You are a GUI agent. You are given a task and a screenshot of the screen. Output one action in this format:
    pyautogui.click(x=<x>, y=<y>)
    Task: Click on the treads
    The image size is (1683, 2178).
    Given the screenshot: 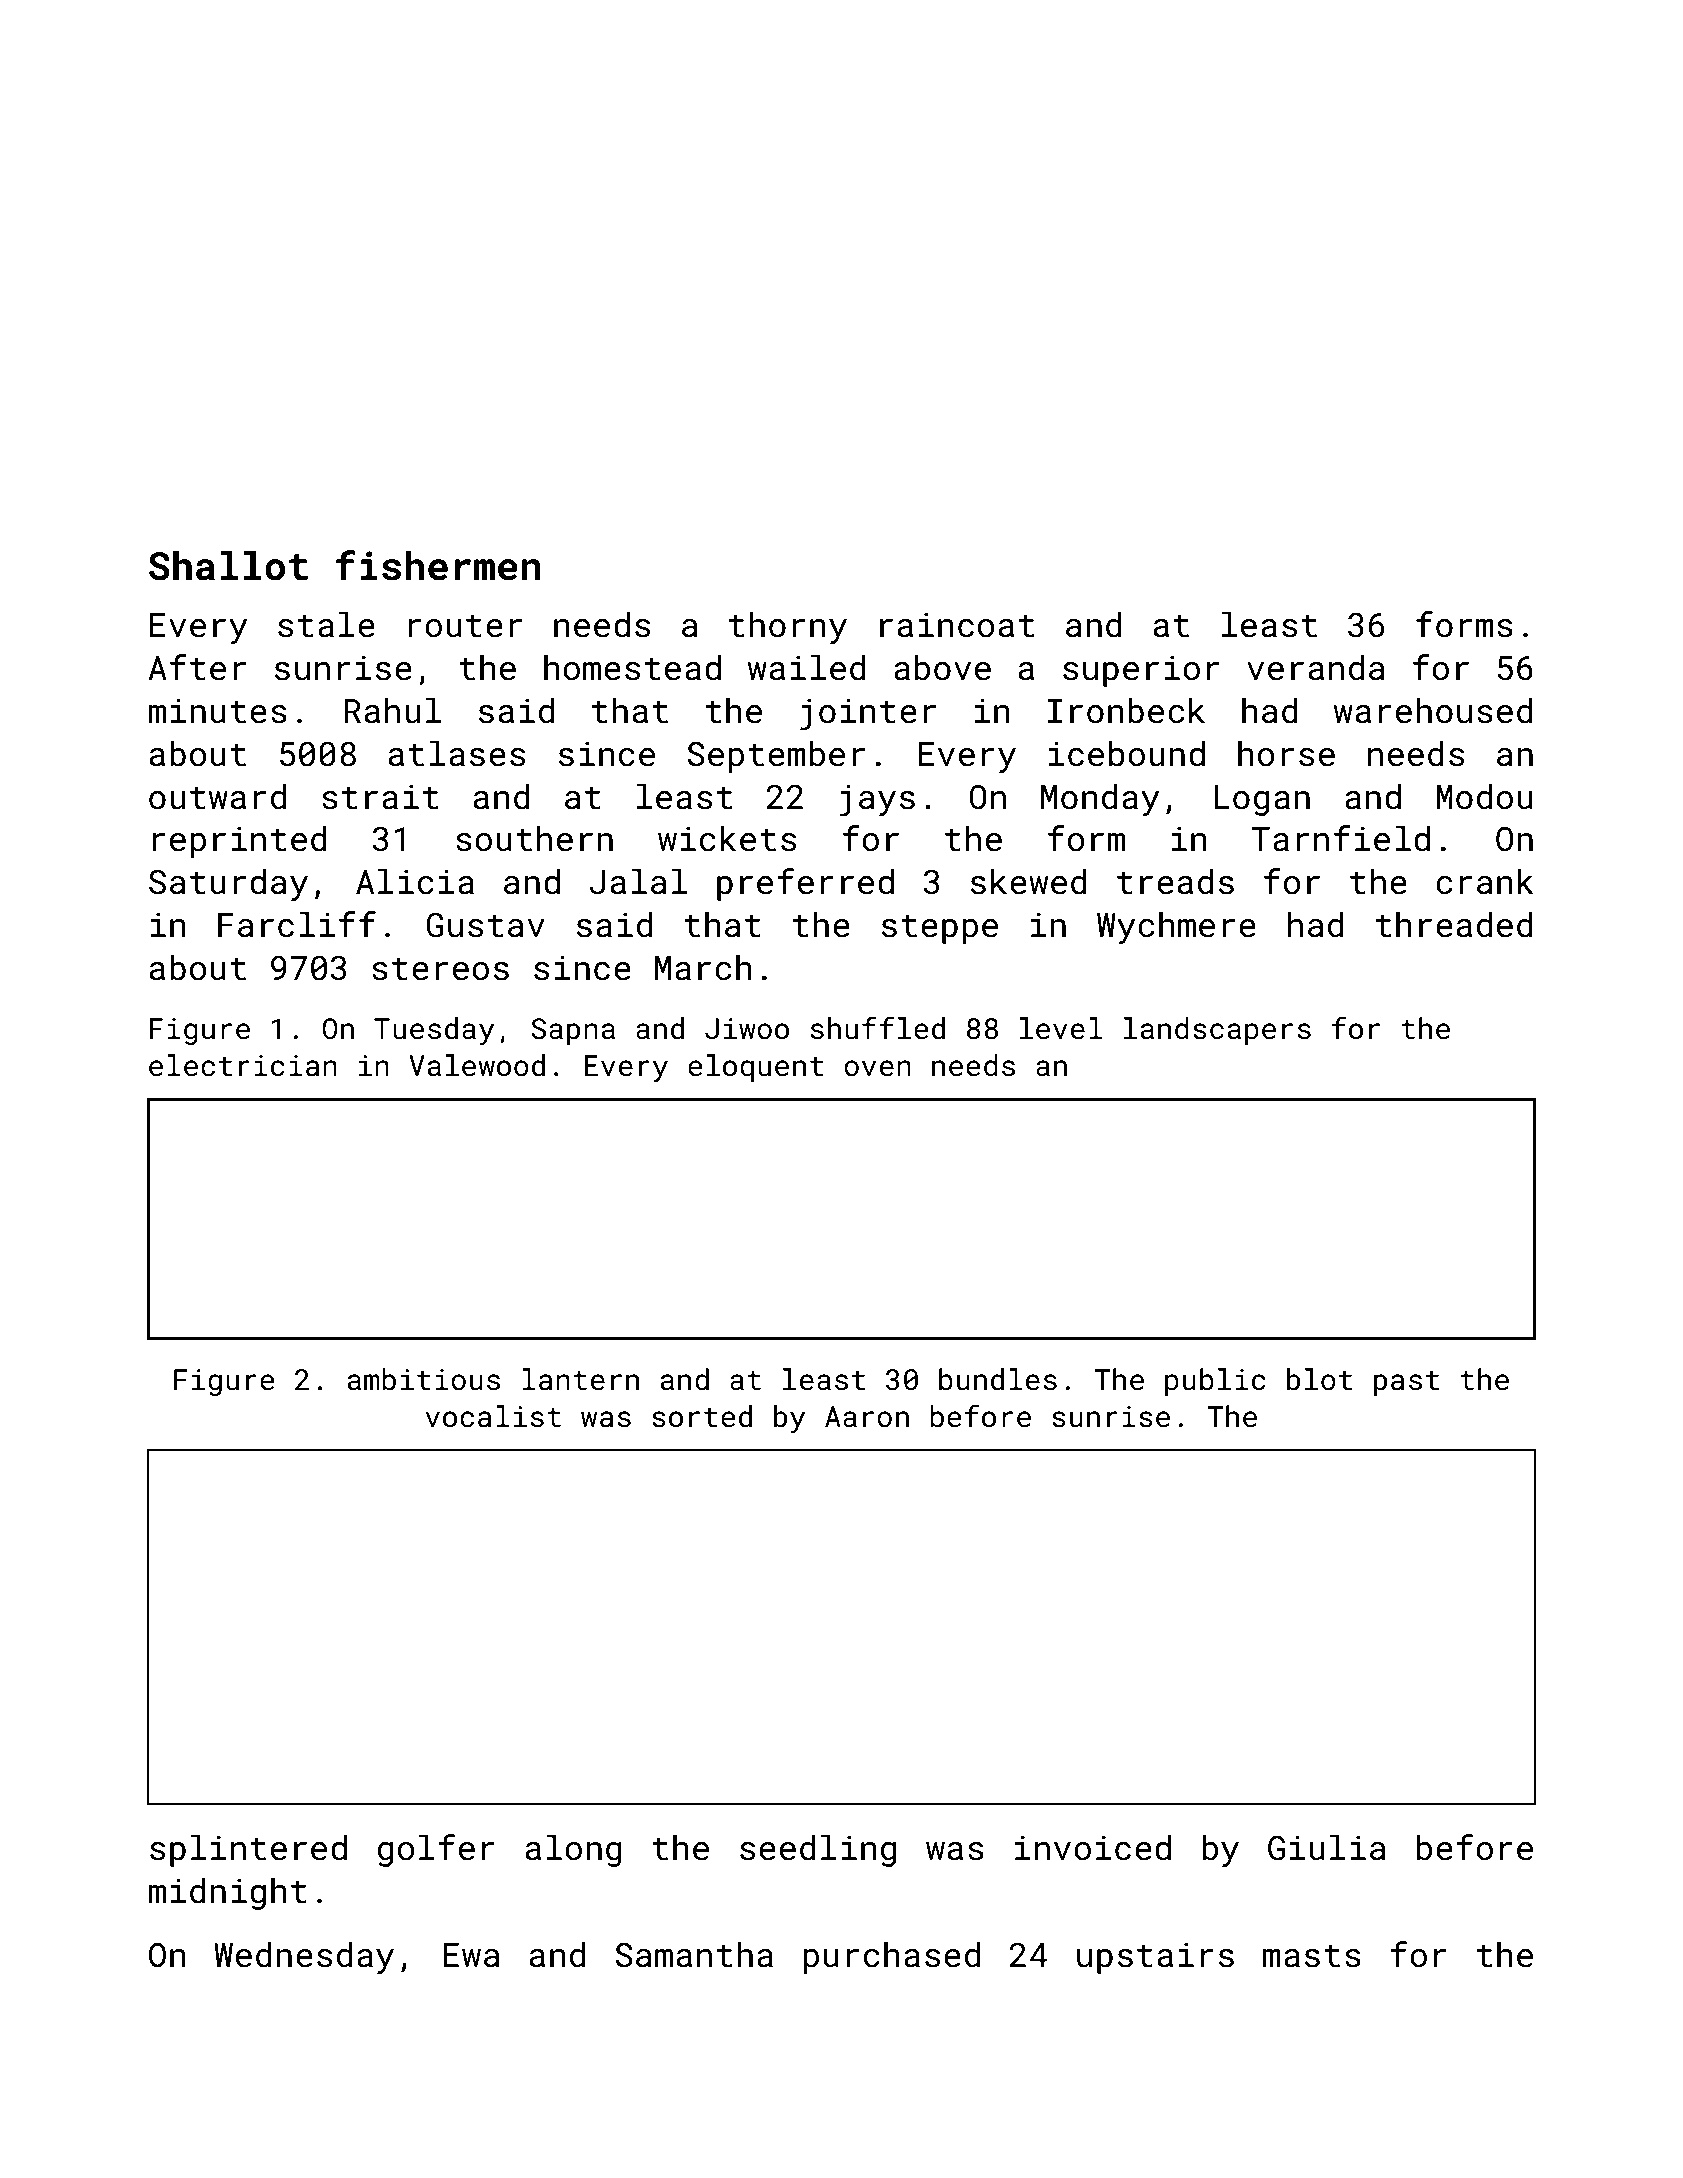 What is the action you would take?
    pyautogui.click(x=1175, y=881)
